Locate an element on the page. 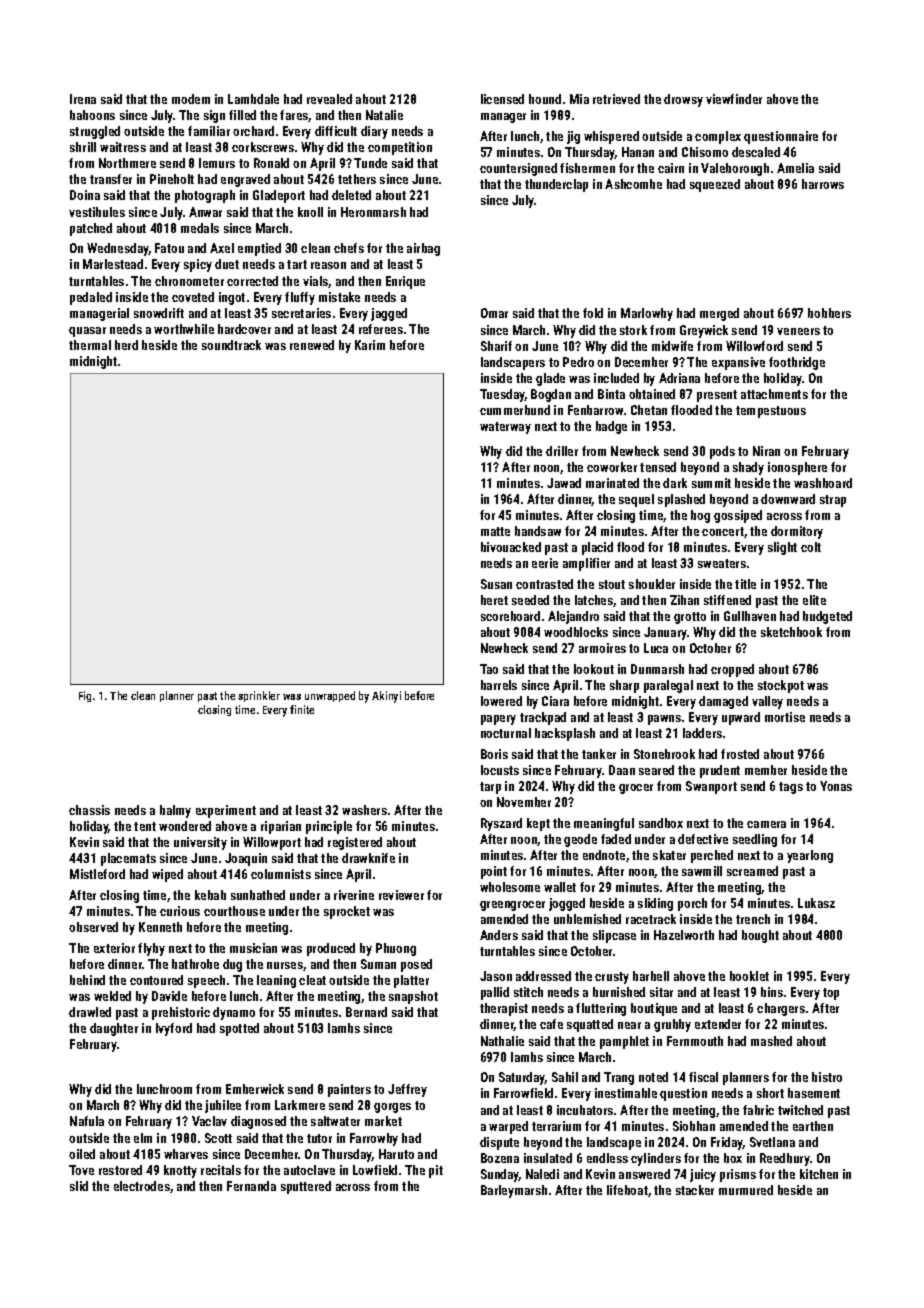  lowered is located at coordinates (501, 701).
